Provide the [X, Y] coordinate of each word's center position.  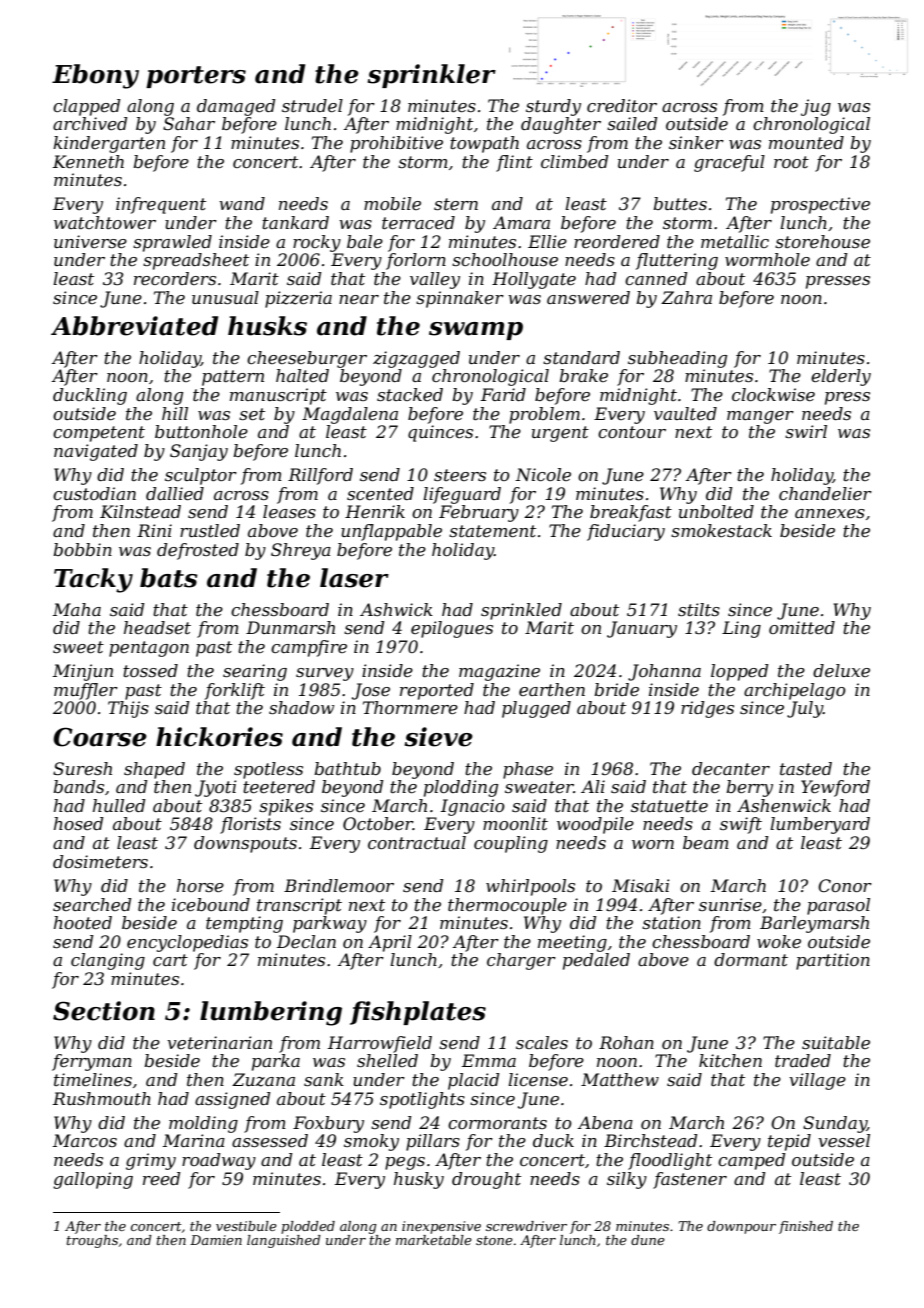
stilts [699, 609]
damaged [236, 107]
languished [284, 1241]
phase [528, 770]
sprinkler [432, 76]
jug [816, 107]
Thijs [128, 709]
